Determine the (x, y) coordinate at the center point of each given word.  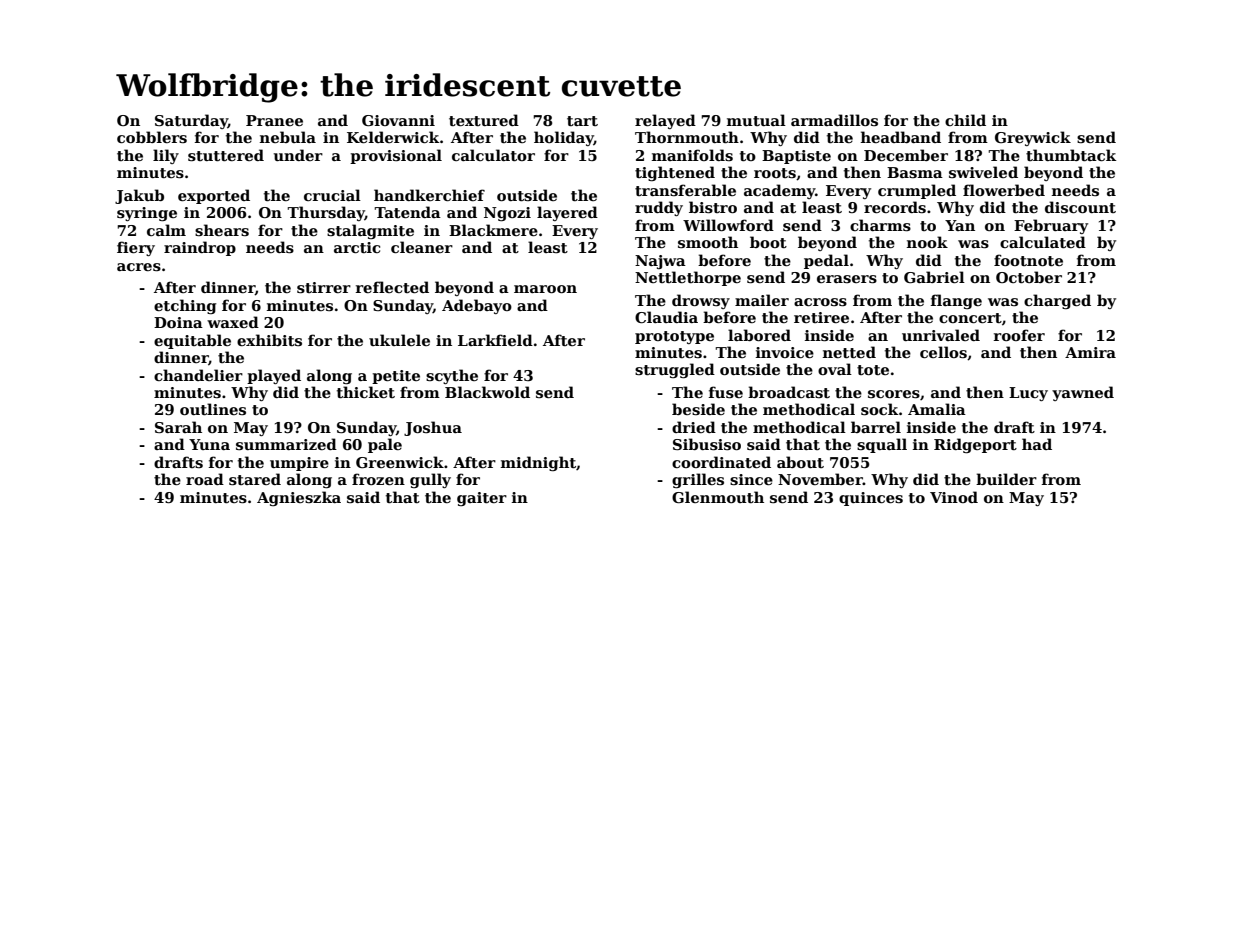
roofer (1019, 335)
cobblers (152, 137)
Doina (178, 322)
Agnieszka (299, 498)
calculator (493, 155)
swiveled (983, 172)
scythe (452, 376)
